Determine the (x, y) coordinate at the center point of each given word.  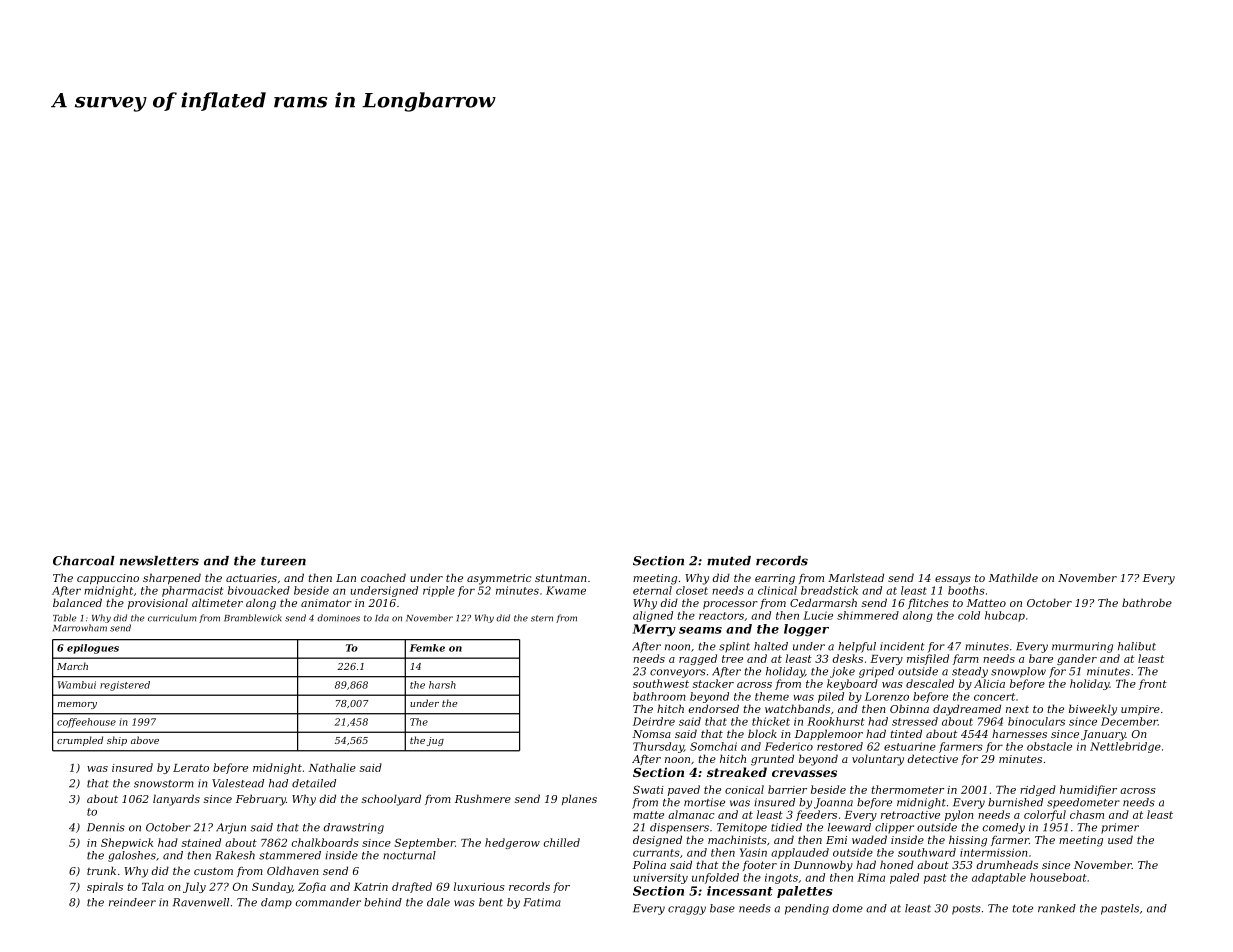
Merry (654, 630)
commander (328, 902)
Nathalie (332, 767)
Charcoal (84, 561)
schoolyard (391, 800)
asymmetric (499, 579)
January (1103, 735)
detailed (314, 783)
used (1120, 839)
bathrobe (1147, 602)
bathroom (659, 696)
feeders (816, 815)
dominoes (338, 618)
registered (125, 686)
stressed (915, 721)
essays (953, 580)
